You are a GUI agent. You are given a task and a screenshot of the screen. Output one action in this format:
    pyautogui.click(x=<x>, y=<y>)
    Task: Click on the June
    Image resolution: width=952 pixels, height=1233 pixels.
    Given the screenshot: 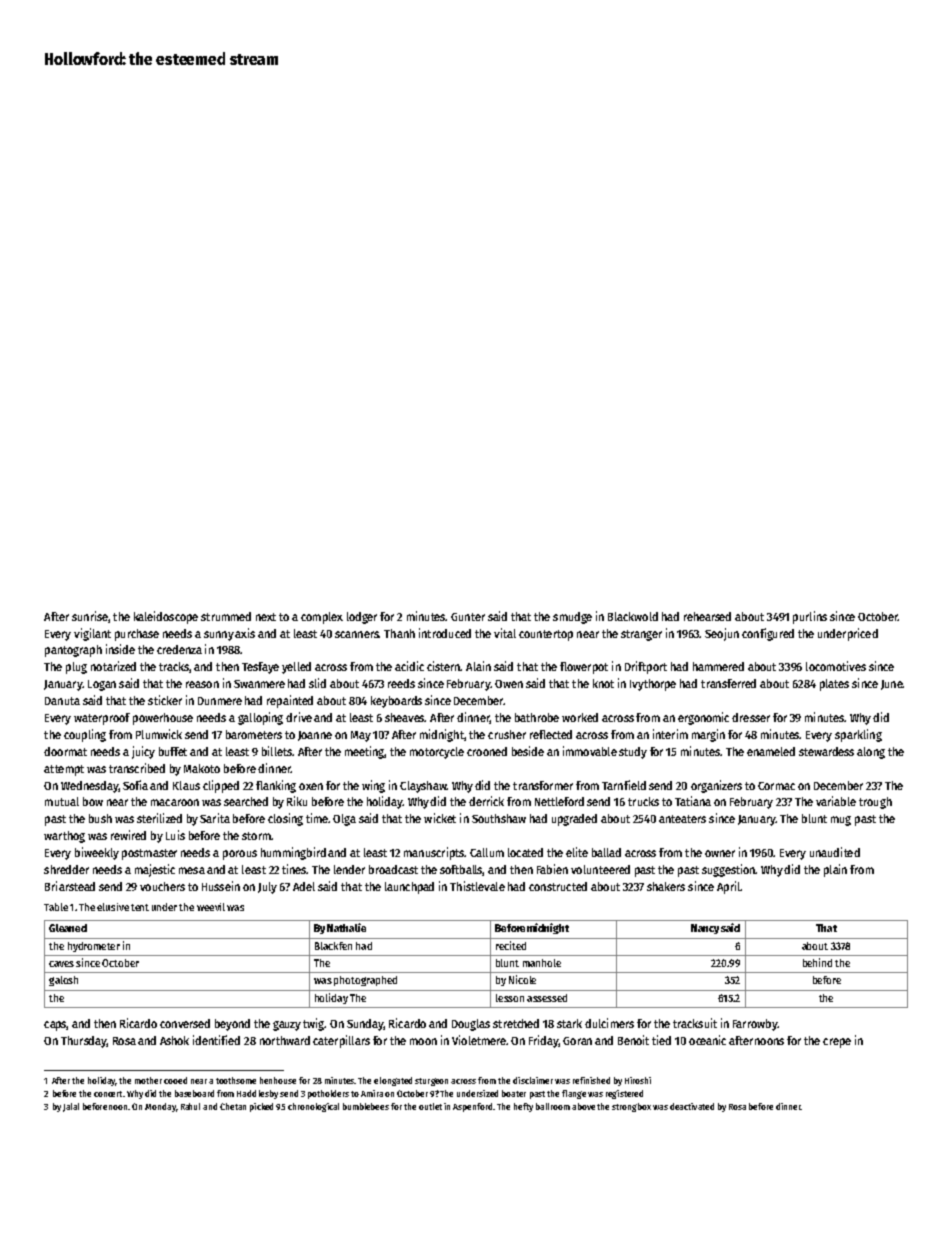 What is the action you would take?
    pyautogui.click(x=892, y=685)
